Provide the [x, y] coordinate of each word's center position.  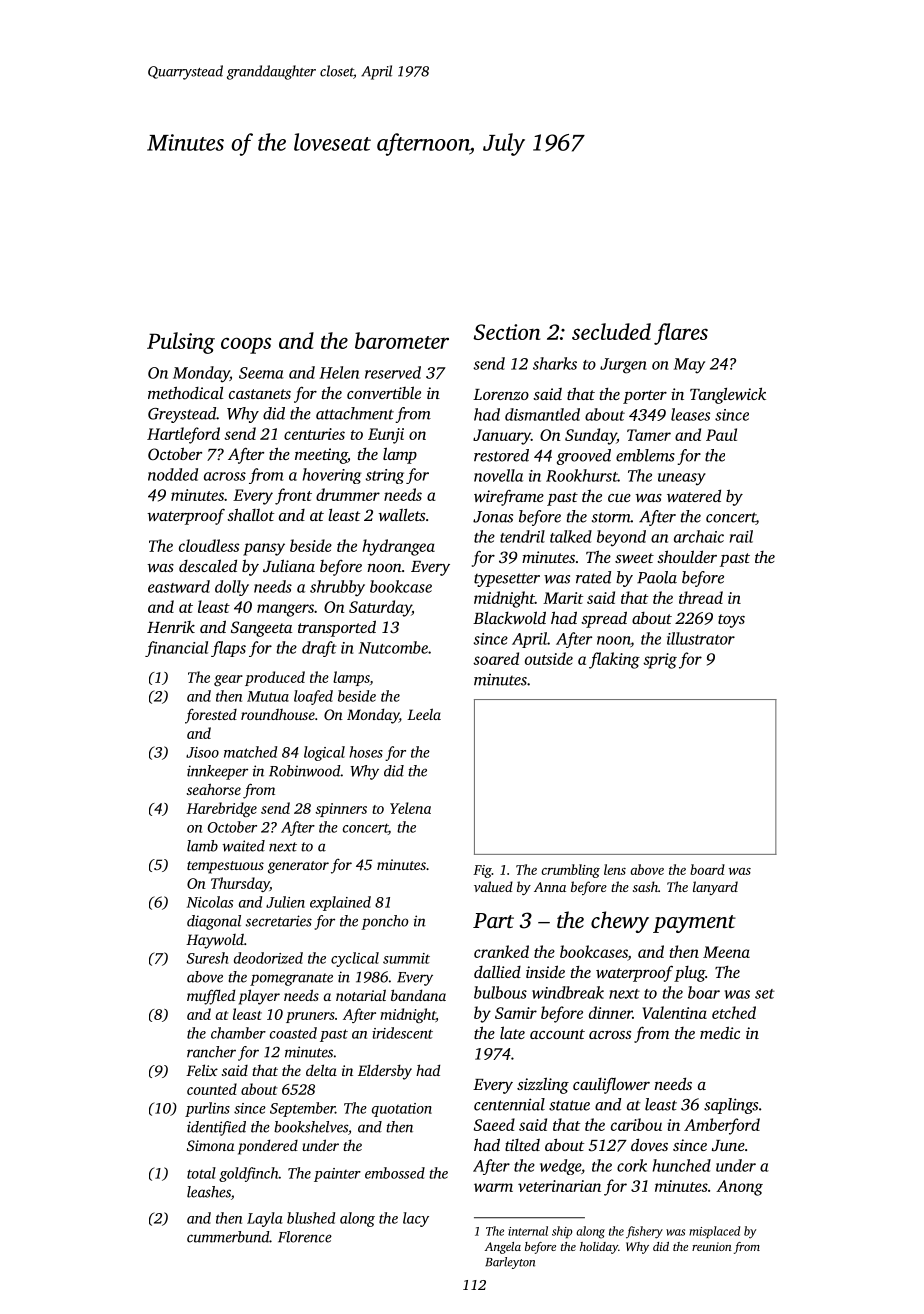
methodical [185, 392]
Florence [305, 1237]
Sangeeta [261, 629]
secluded [611, 331]
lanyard [715, 888]
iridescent [402, 1033]
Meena [726, 952]
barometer [402, 340]
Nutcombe [393, 647]
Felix [202, 1070]
